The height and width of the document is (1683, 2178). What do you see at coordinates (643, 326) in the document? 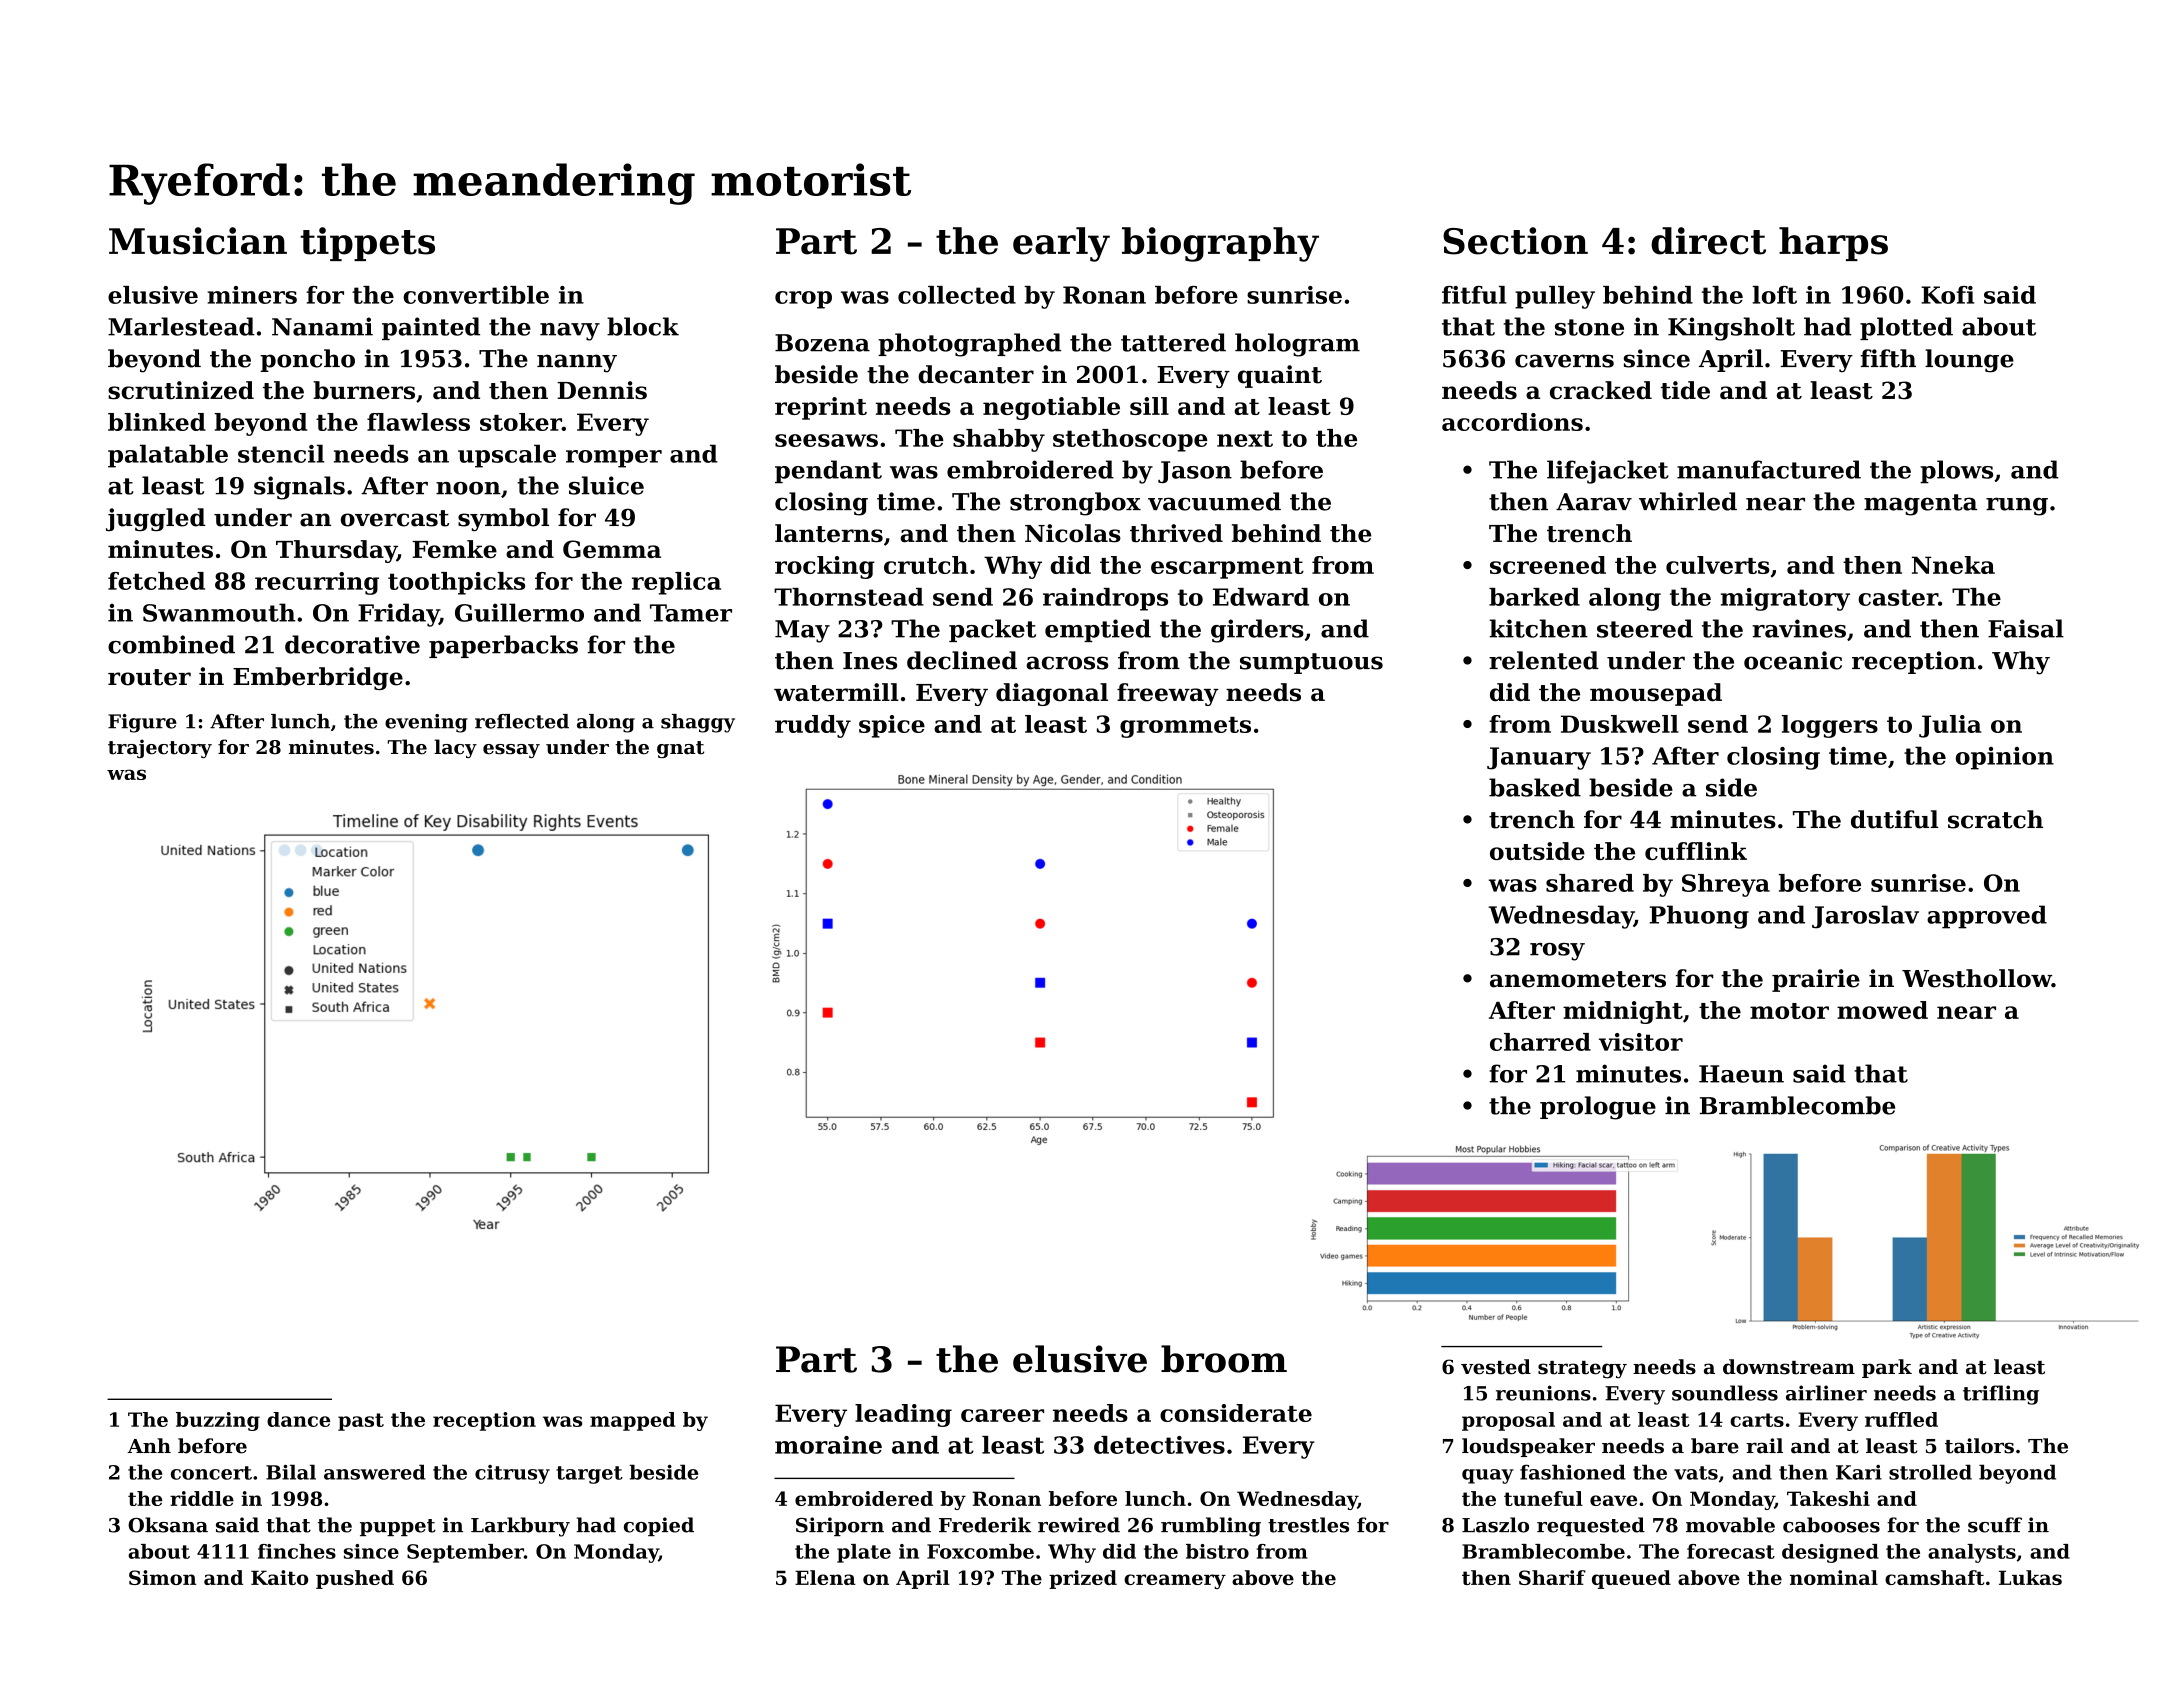
I see `block` at bounding box center [643, 326].
